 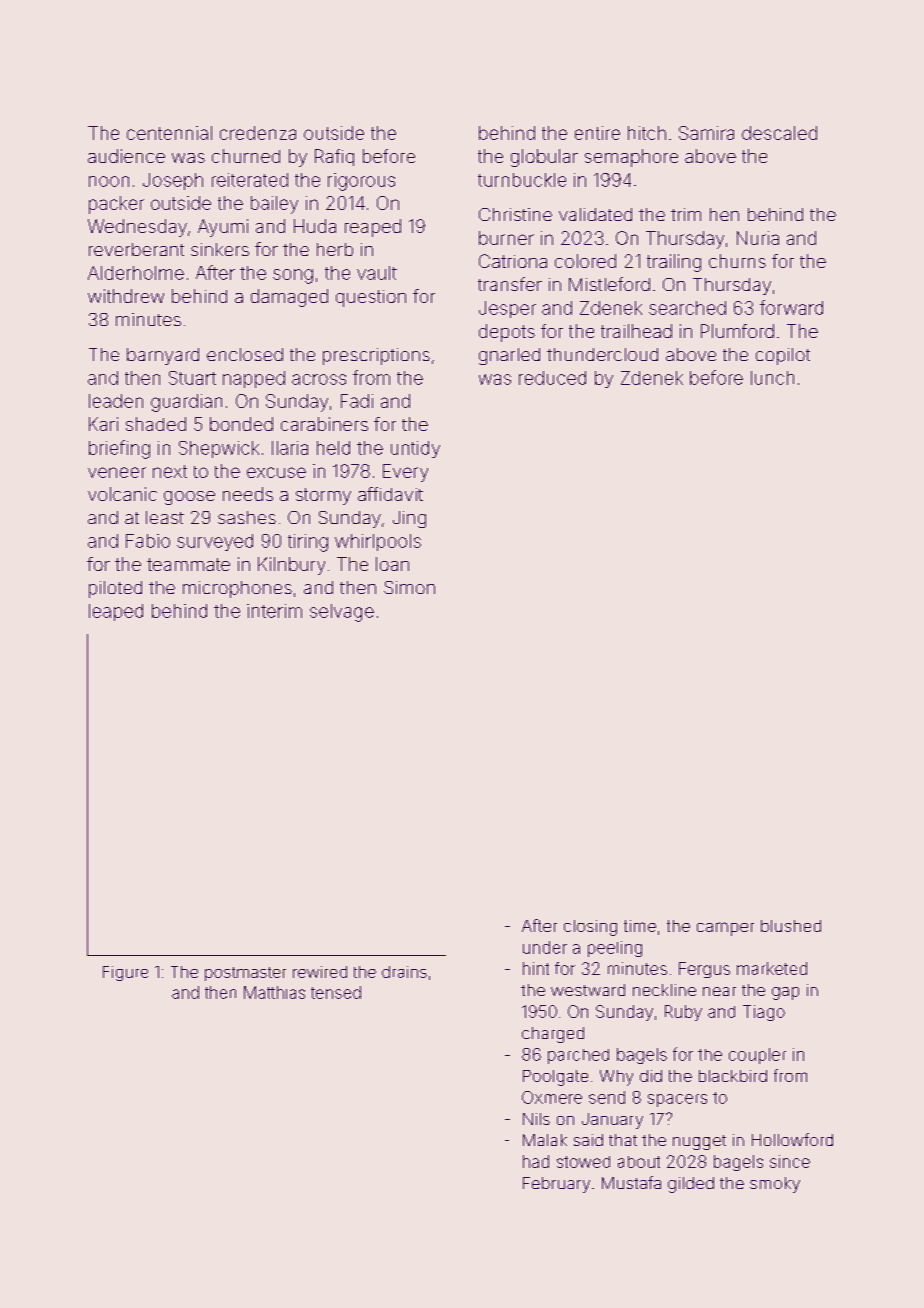 I want to click on stowed, so click(x=583, y=1162).
